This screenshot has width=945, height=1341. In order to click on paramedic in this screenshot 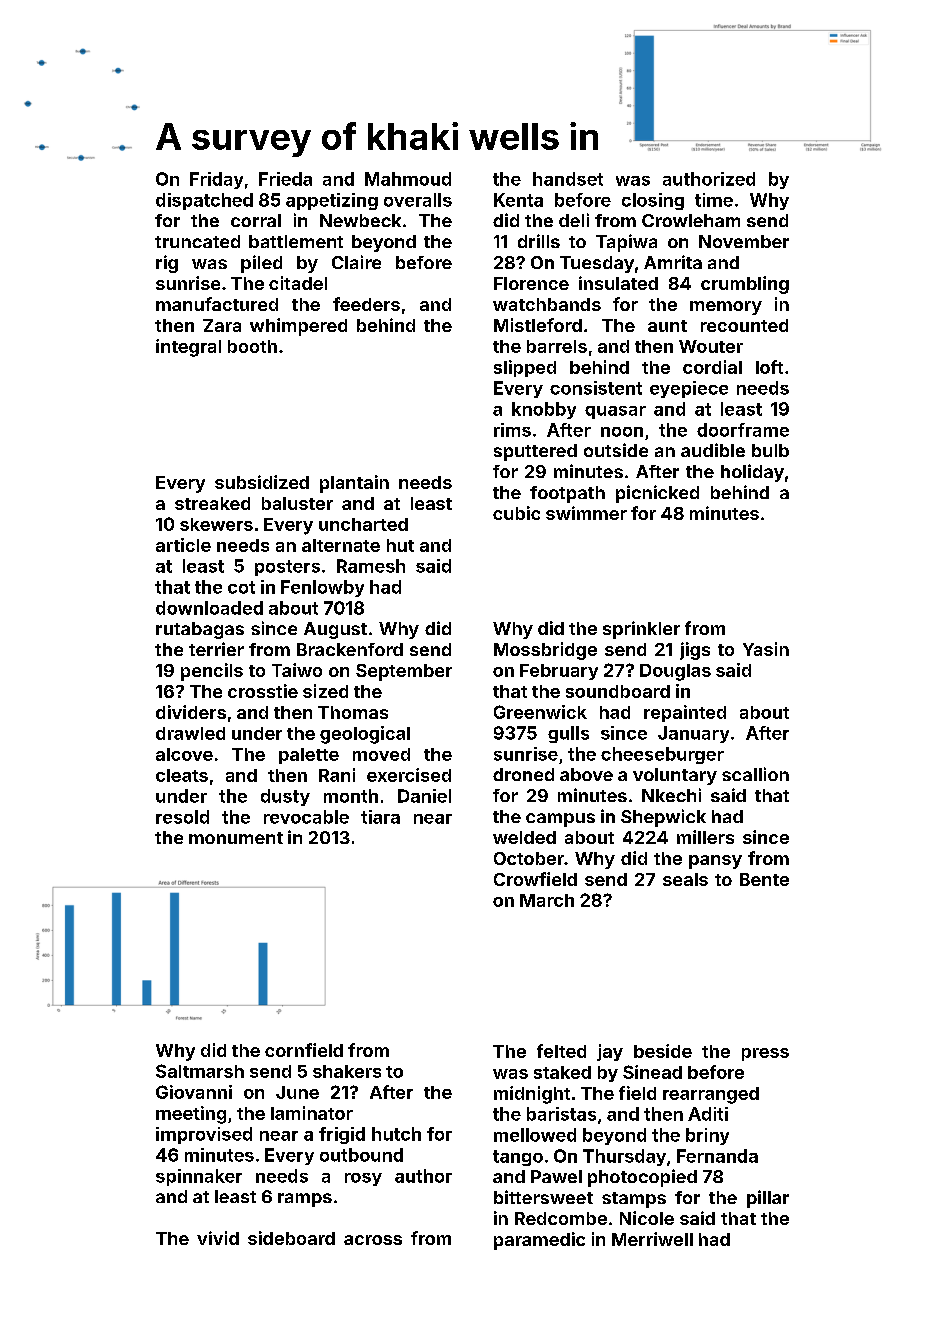, I will do `click(539, 1241)`.
